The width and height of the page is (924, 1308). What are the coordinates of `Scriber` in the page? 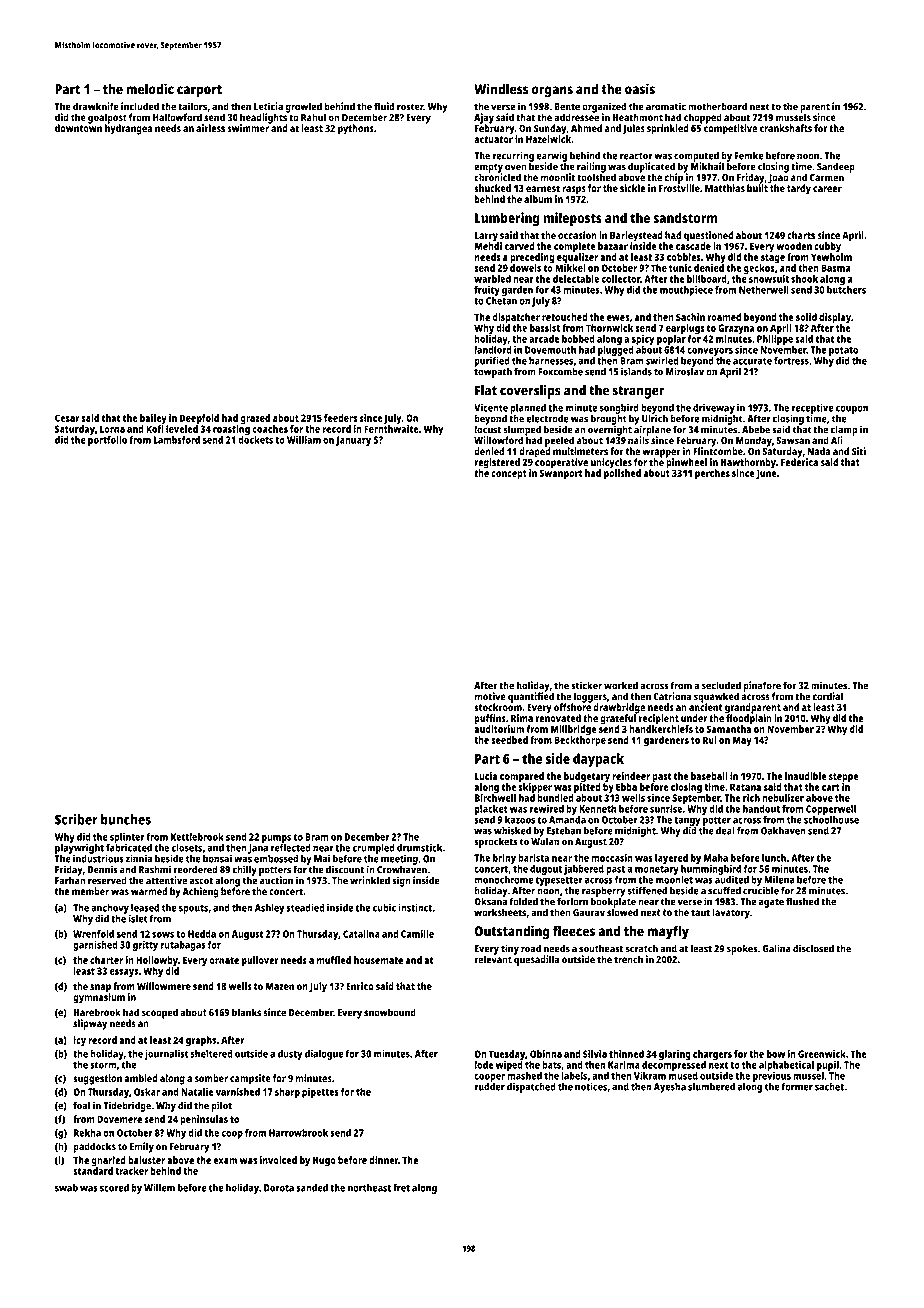 It's located at (76, 819).
